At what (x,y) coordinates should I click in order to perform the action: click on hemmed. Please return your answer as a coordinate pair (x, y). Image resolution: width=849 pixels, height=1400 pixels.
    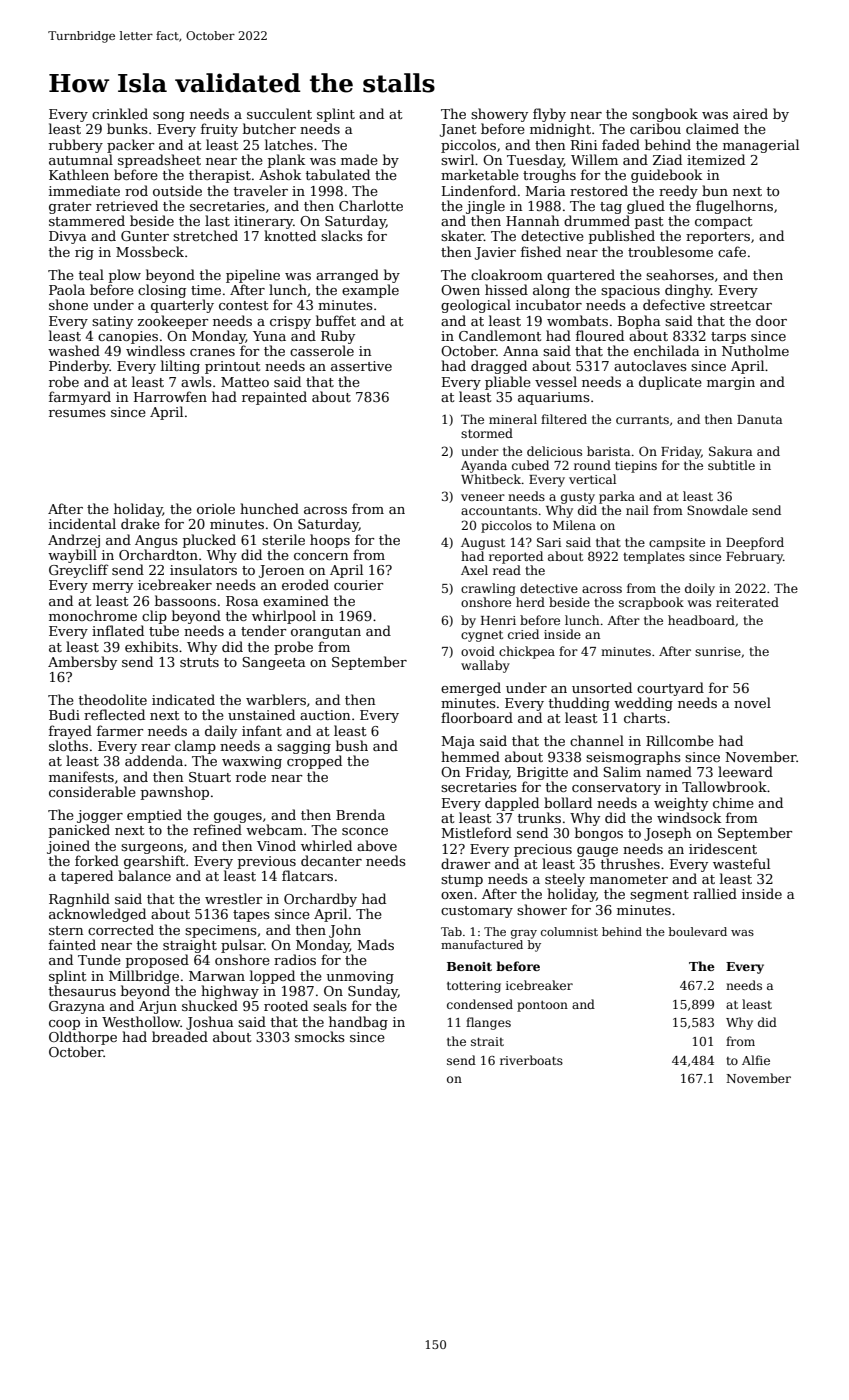
    Looking at the image, I should click on (470, 756).
